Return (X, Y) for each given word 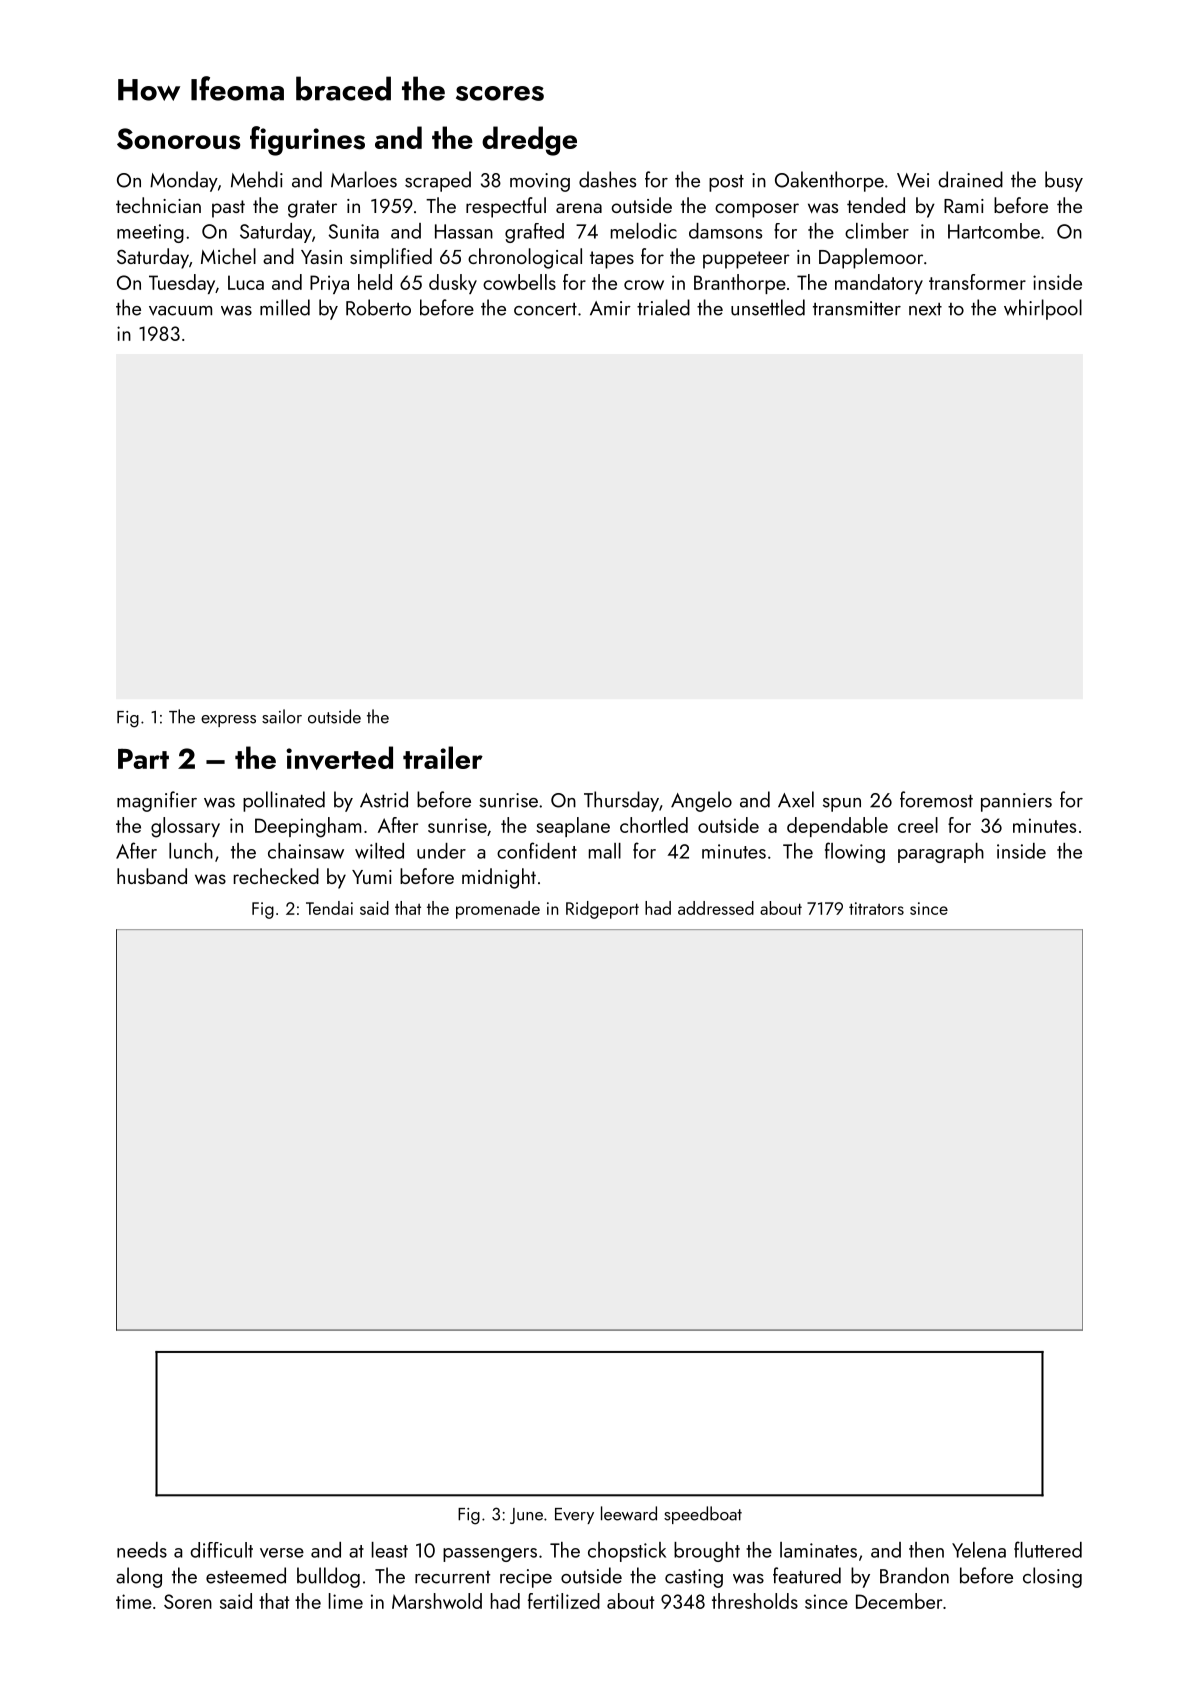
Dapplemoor (871, 258)
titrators (876, 908)
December (899, 1601)
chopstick (627, 1552)
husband (152, 876)
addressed (716, 908)
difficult (221, 1550)
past (228, 209)
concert (545, 309)
